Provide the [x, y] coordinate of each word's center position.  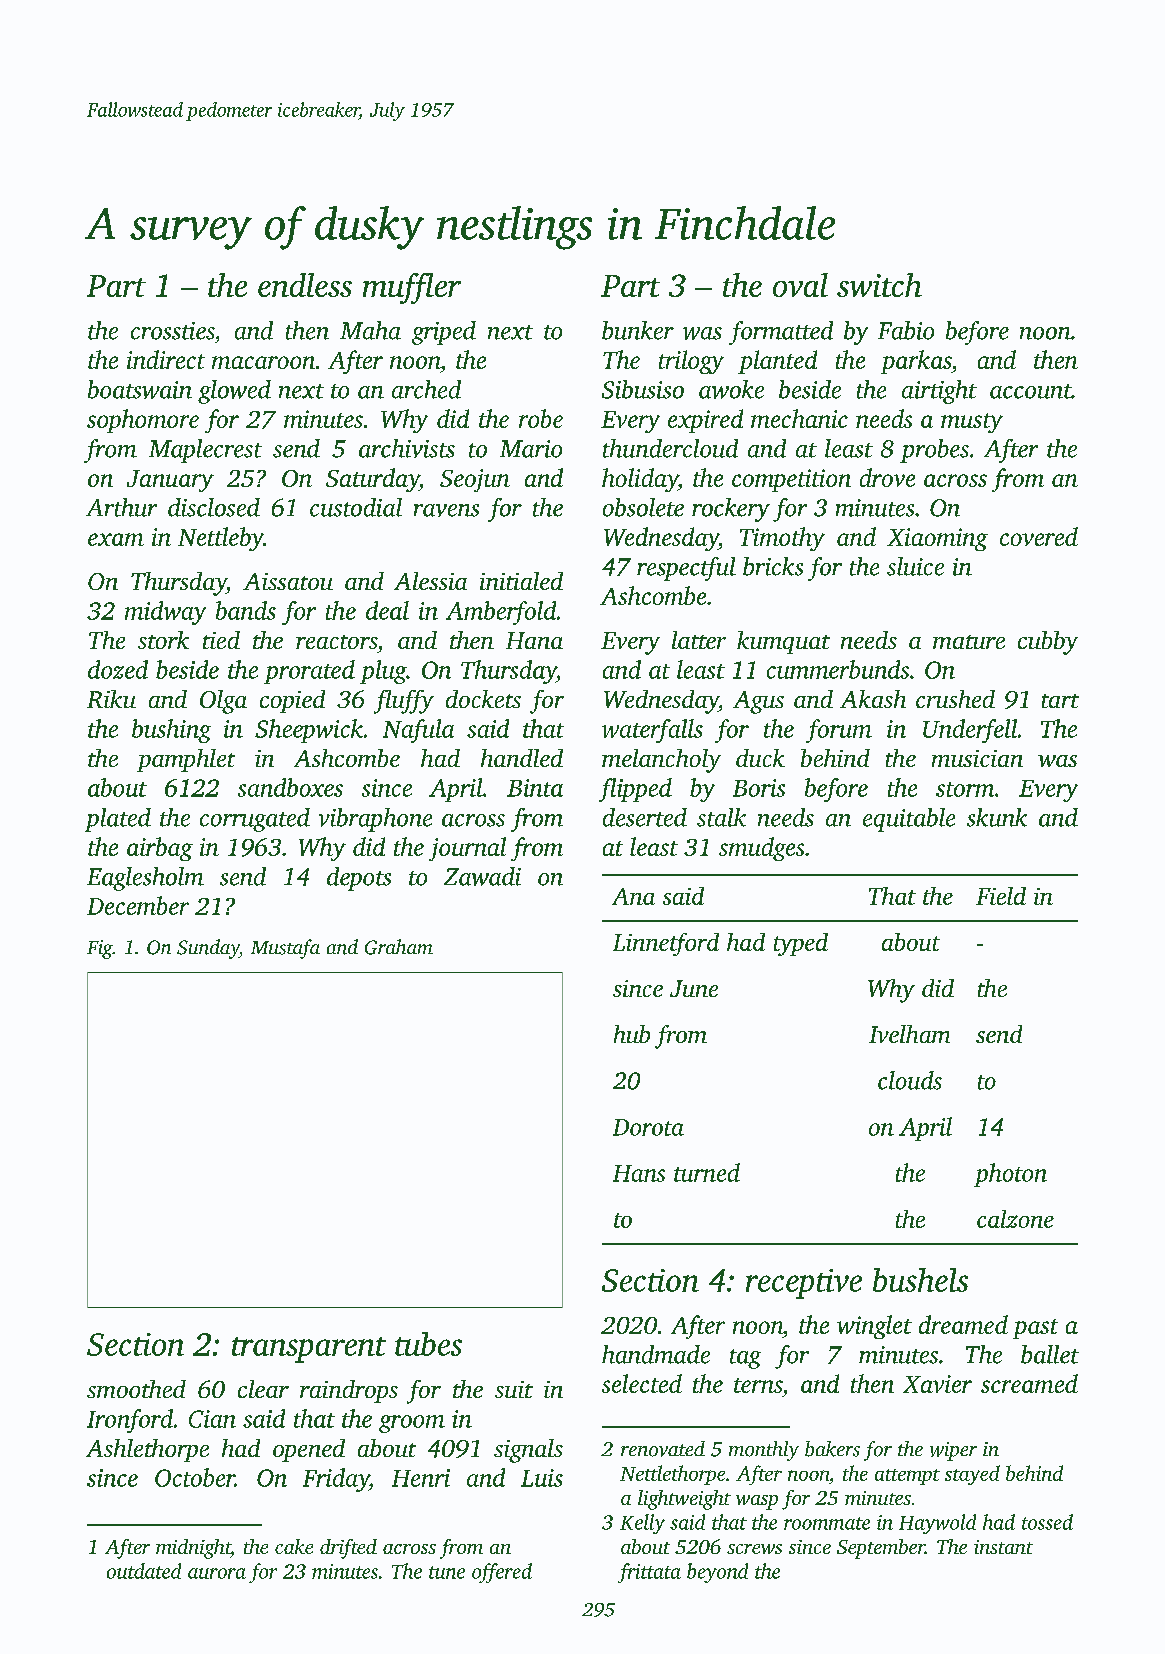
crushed [955, 699]
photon [1010, 1175]
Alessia [430, 581]
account [1031, 391]
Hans [639, 1173]
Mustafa [285, 949]
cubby [1048, 643]
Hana [534, 640]
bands [246, 610]
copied [292, 701]
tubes [428, 1344]
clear [263, 1389]
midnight [193, 1549]
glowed [234, 392]
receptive [804, 1284]
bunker [638, 330]
